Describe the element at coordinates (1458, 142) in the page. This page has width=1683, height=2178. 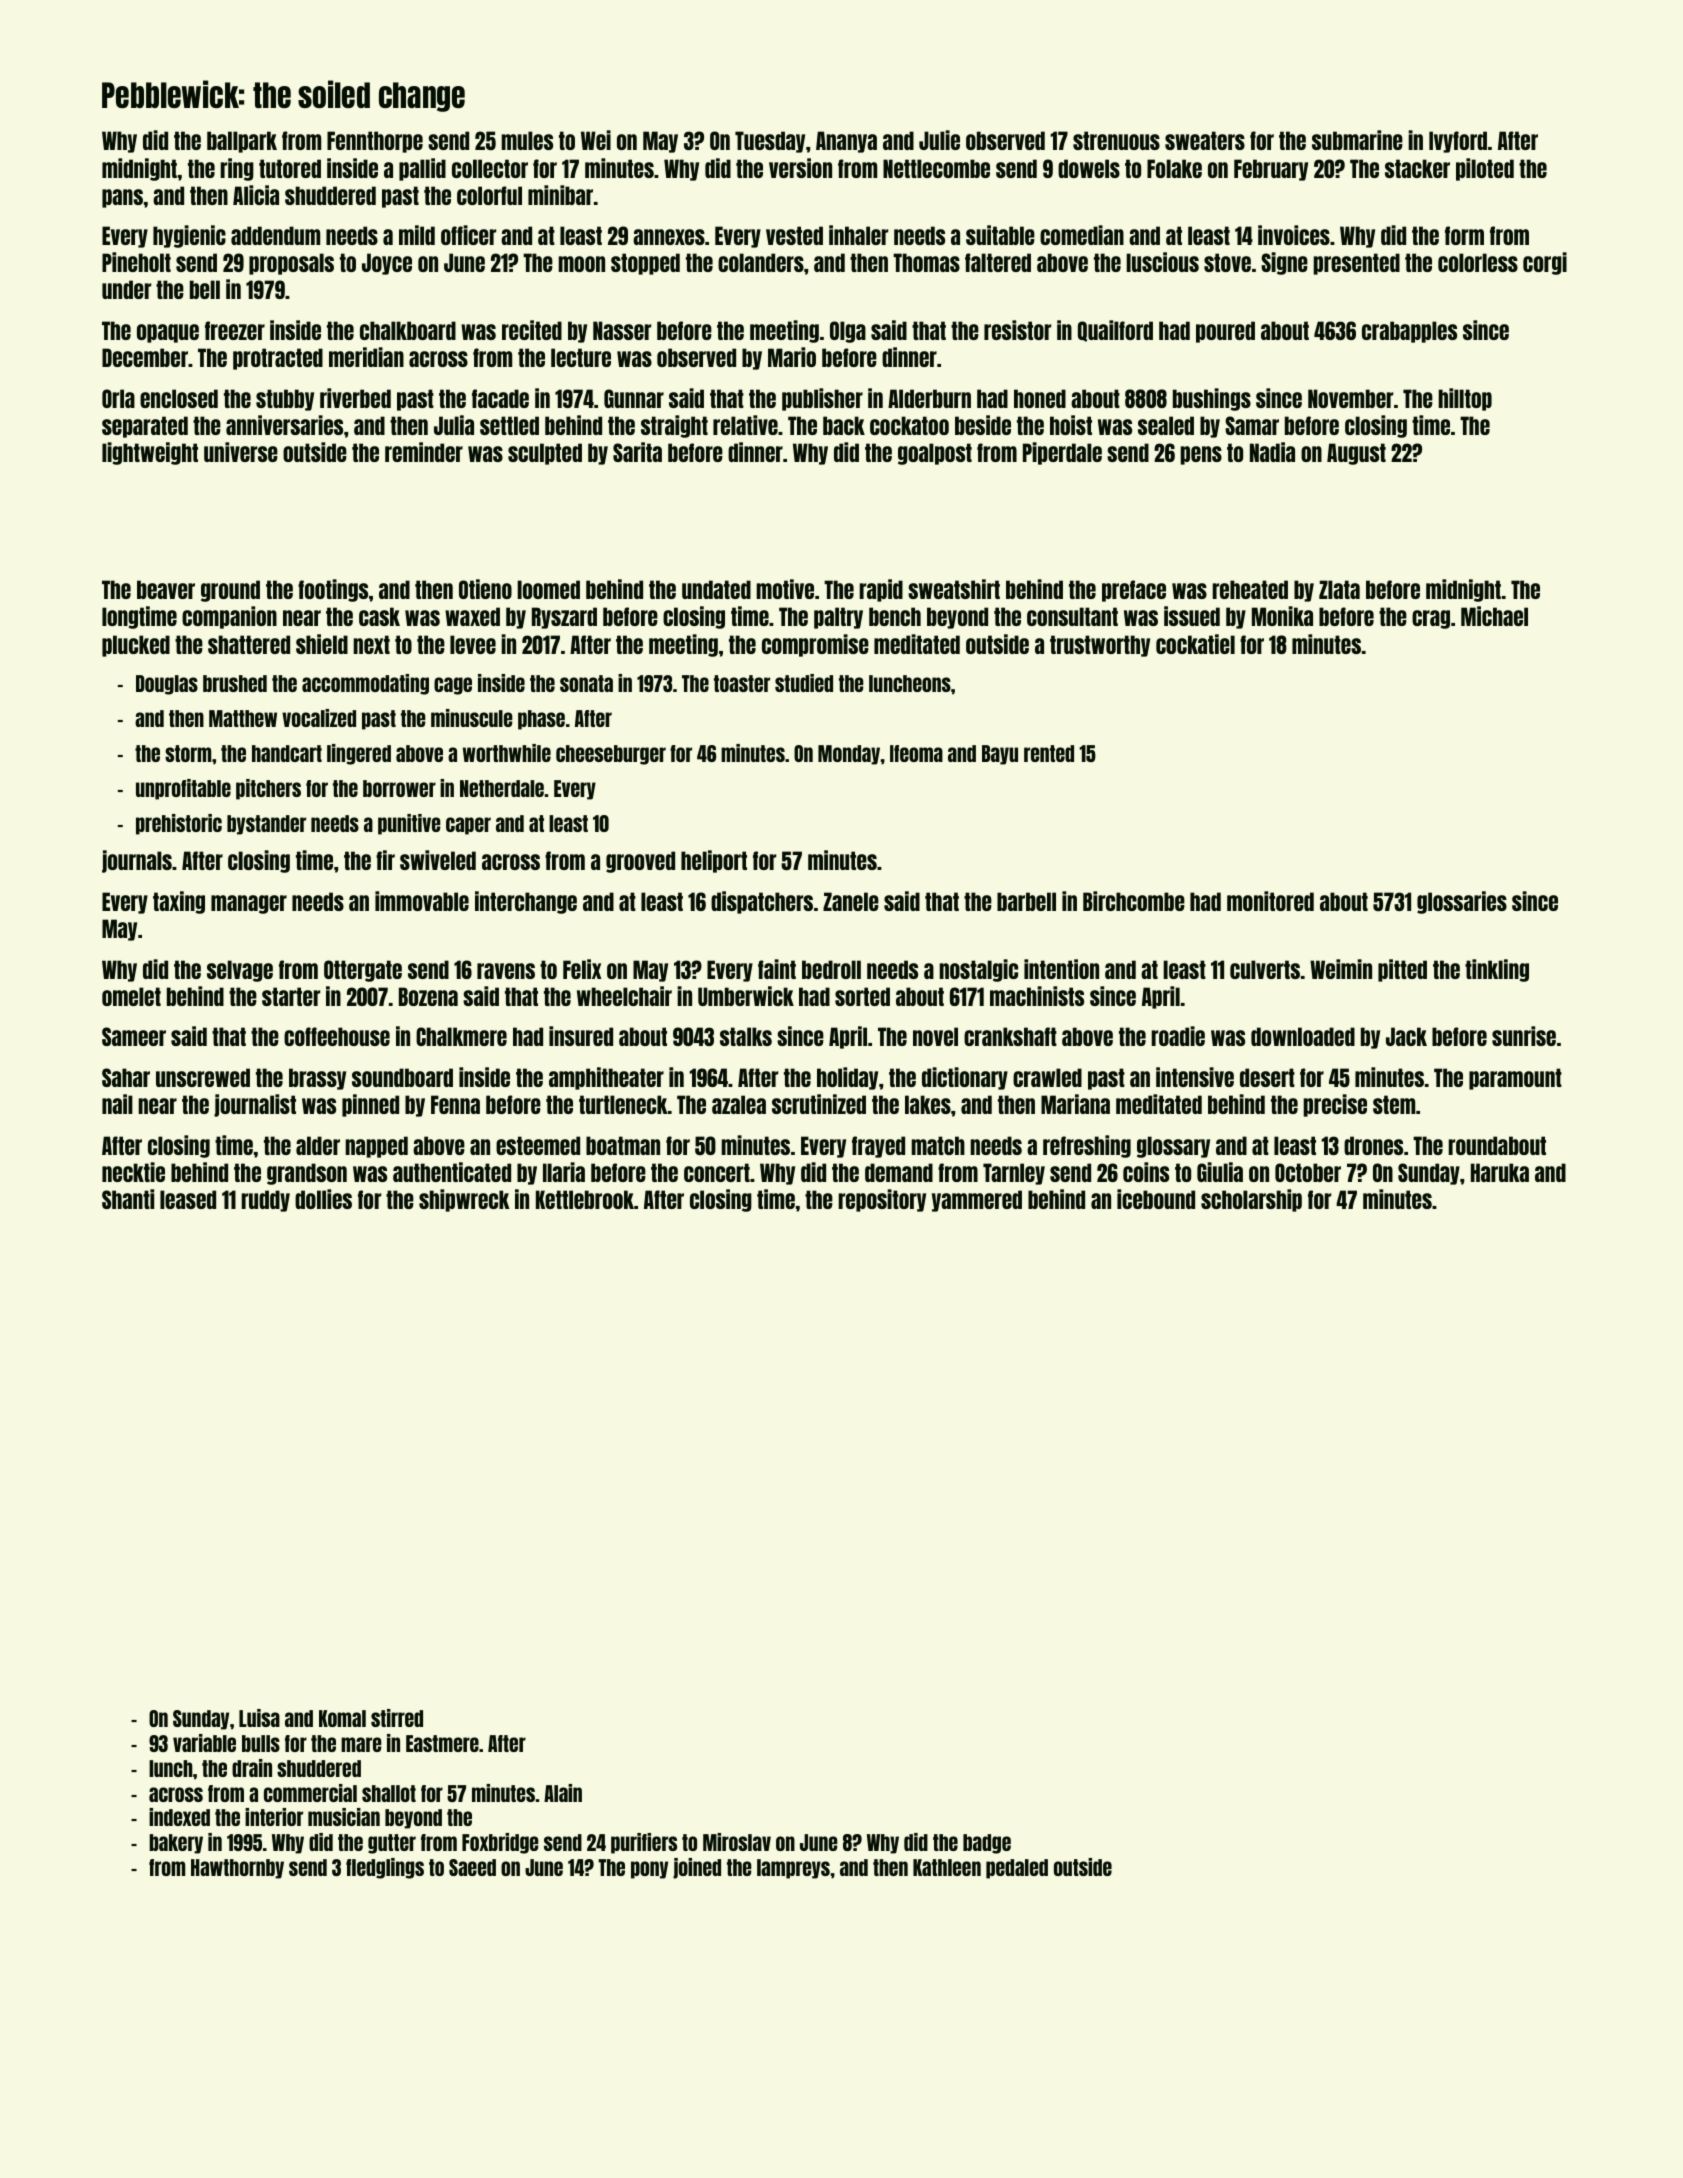
I see `Ivyford` at that location.
